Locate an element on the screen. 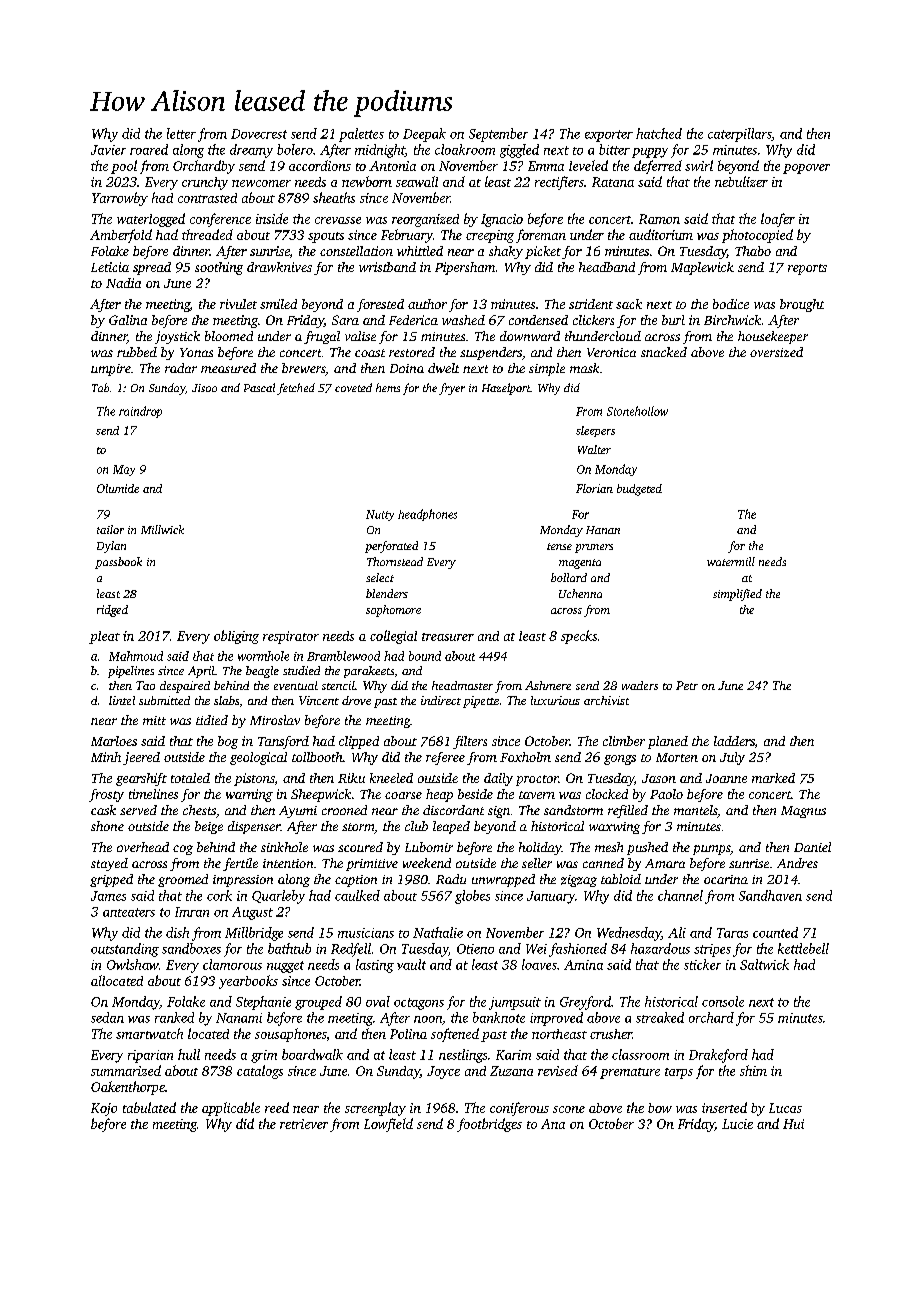 The image size is (924, 1308). retriever is located at coordinates (304, 1124).
